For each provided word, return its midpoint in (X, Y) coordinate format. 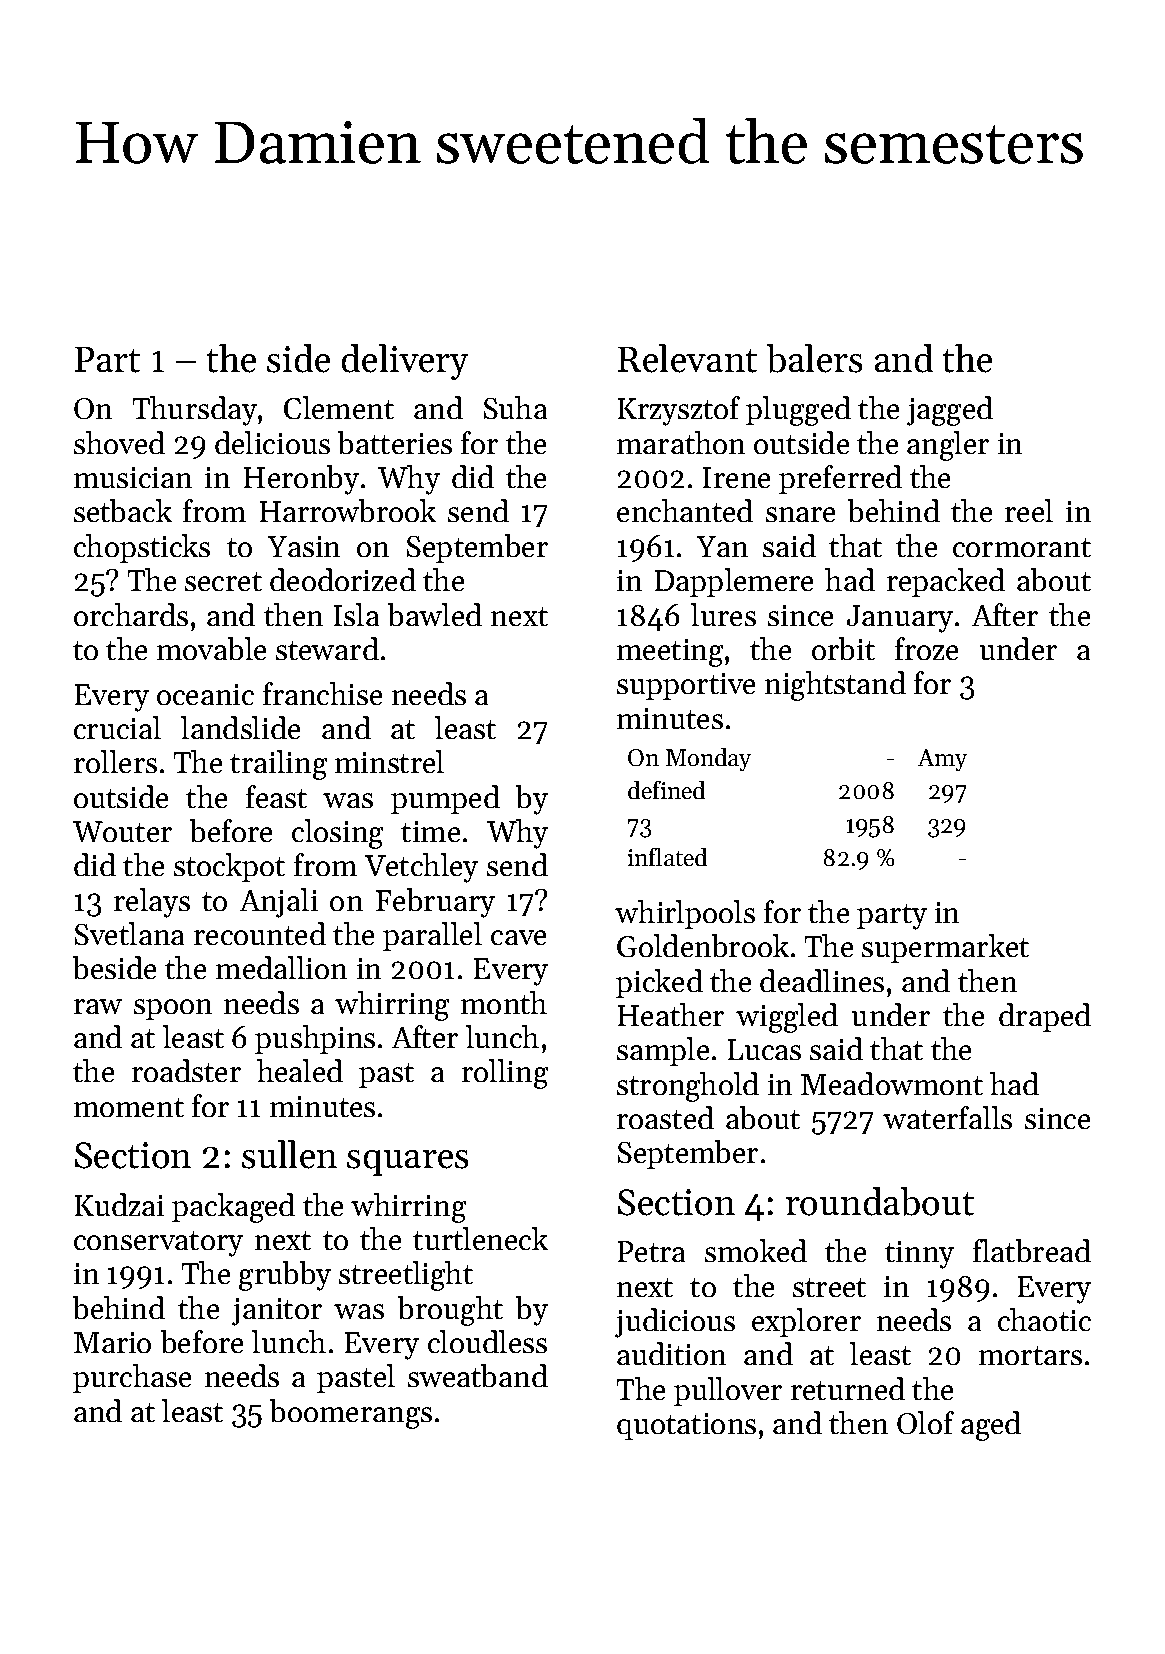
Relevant (687, 358)
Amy (942, 760)
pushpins (315, 1039)
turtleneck (480, 1238)
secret (223, 581)
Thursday (195, 411)
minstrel (389, 761)
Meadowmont (892, 1083)
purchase (132, 1378)
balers (814, 358)
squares (407, 1163)
